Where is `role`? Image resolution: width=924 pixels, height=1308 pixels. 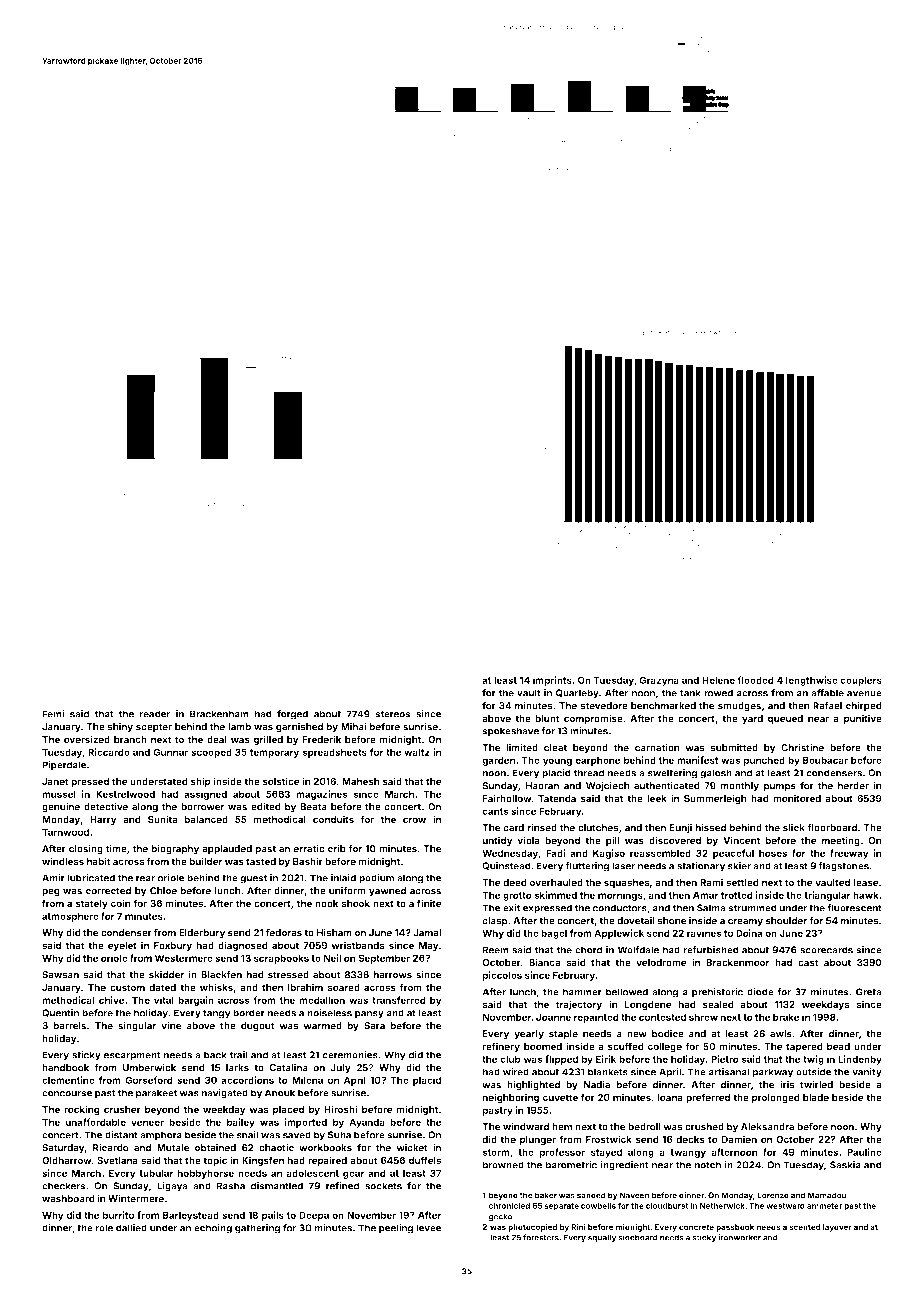
role is located at coordinates (104, 1228).
